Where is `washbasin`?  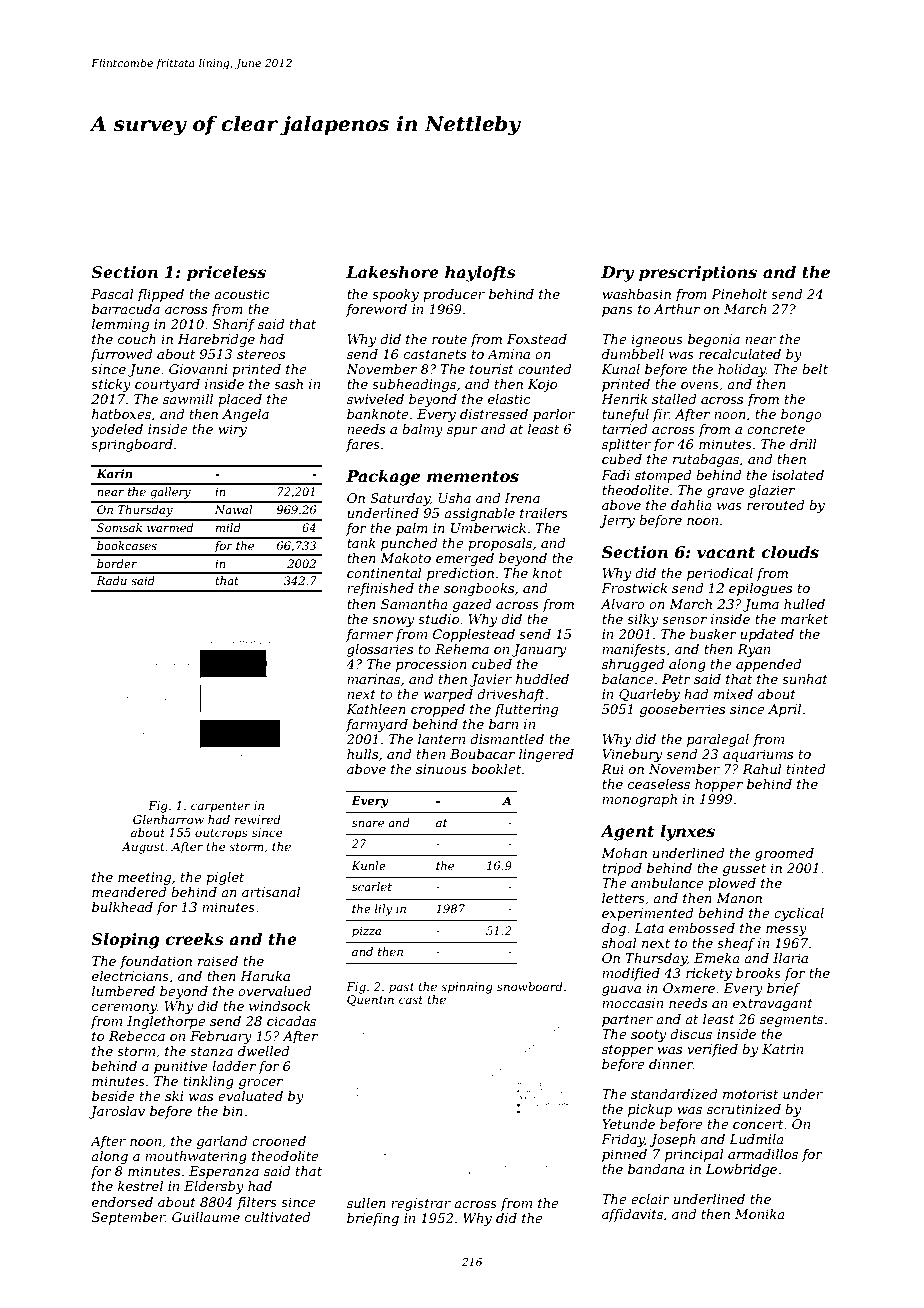
washbasin is located at coordinates (636, 294).
